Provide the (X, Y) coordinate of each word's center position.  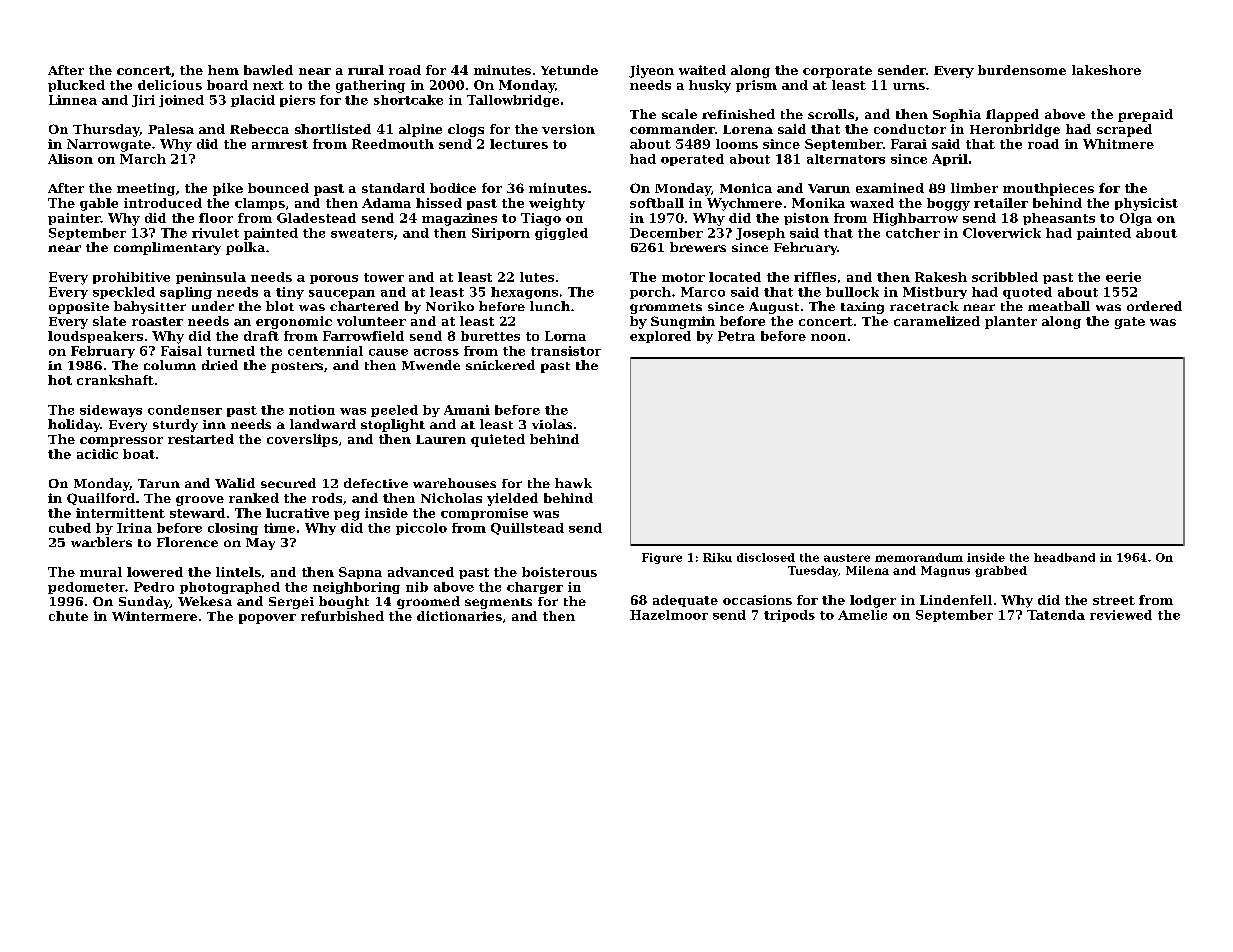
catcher (913, 233)
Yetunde (569, 70)
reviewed (1121, 615)
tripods (789, 616)
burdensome (1022, 70)
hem (223, 70)
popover (267, 619)
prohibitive (131, 278)
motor (683, 277)
